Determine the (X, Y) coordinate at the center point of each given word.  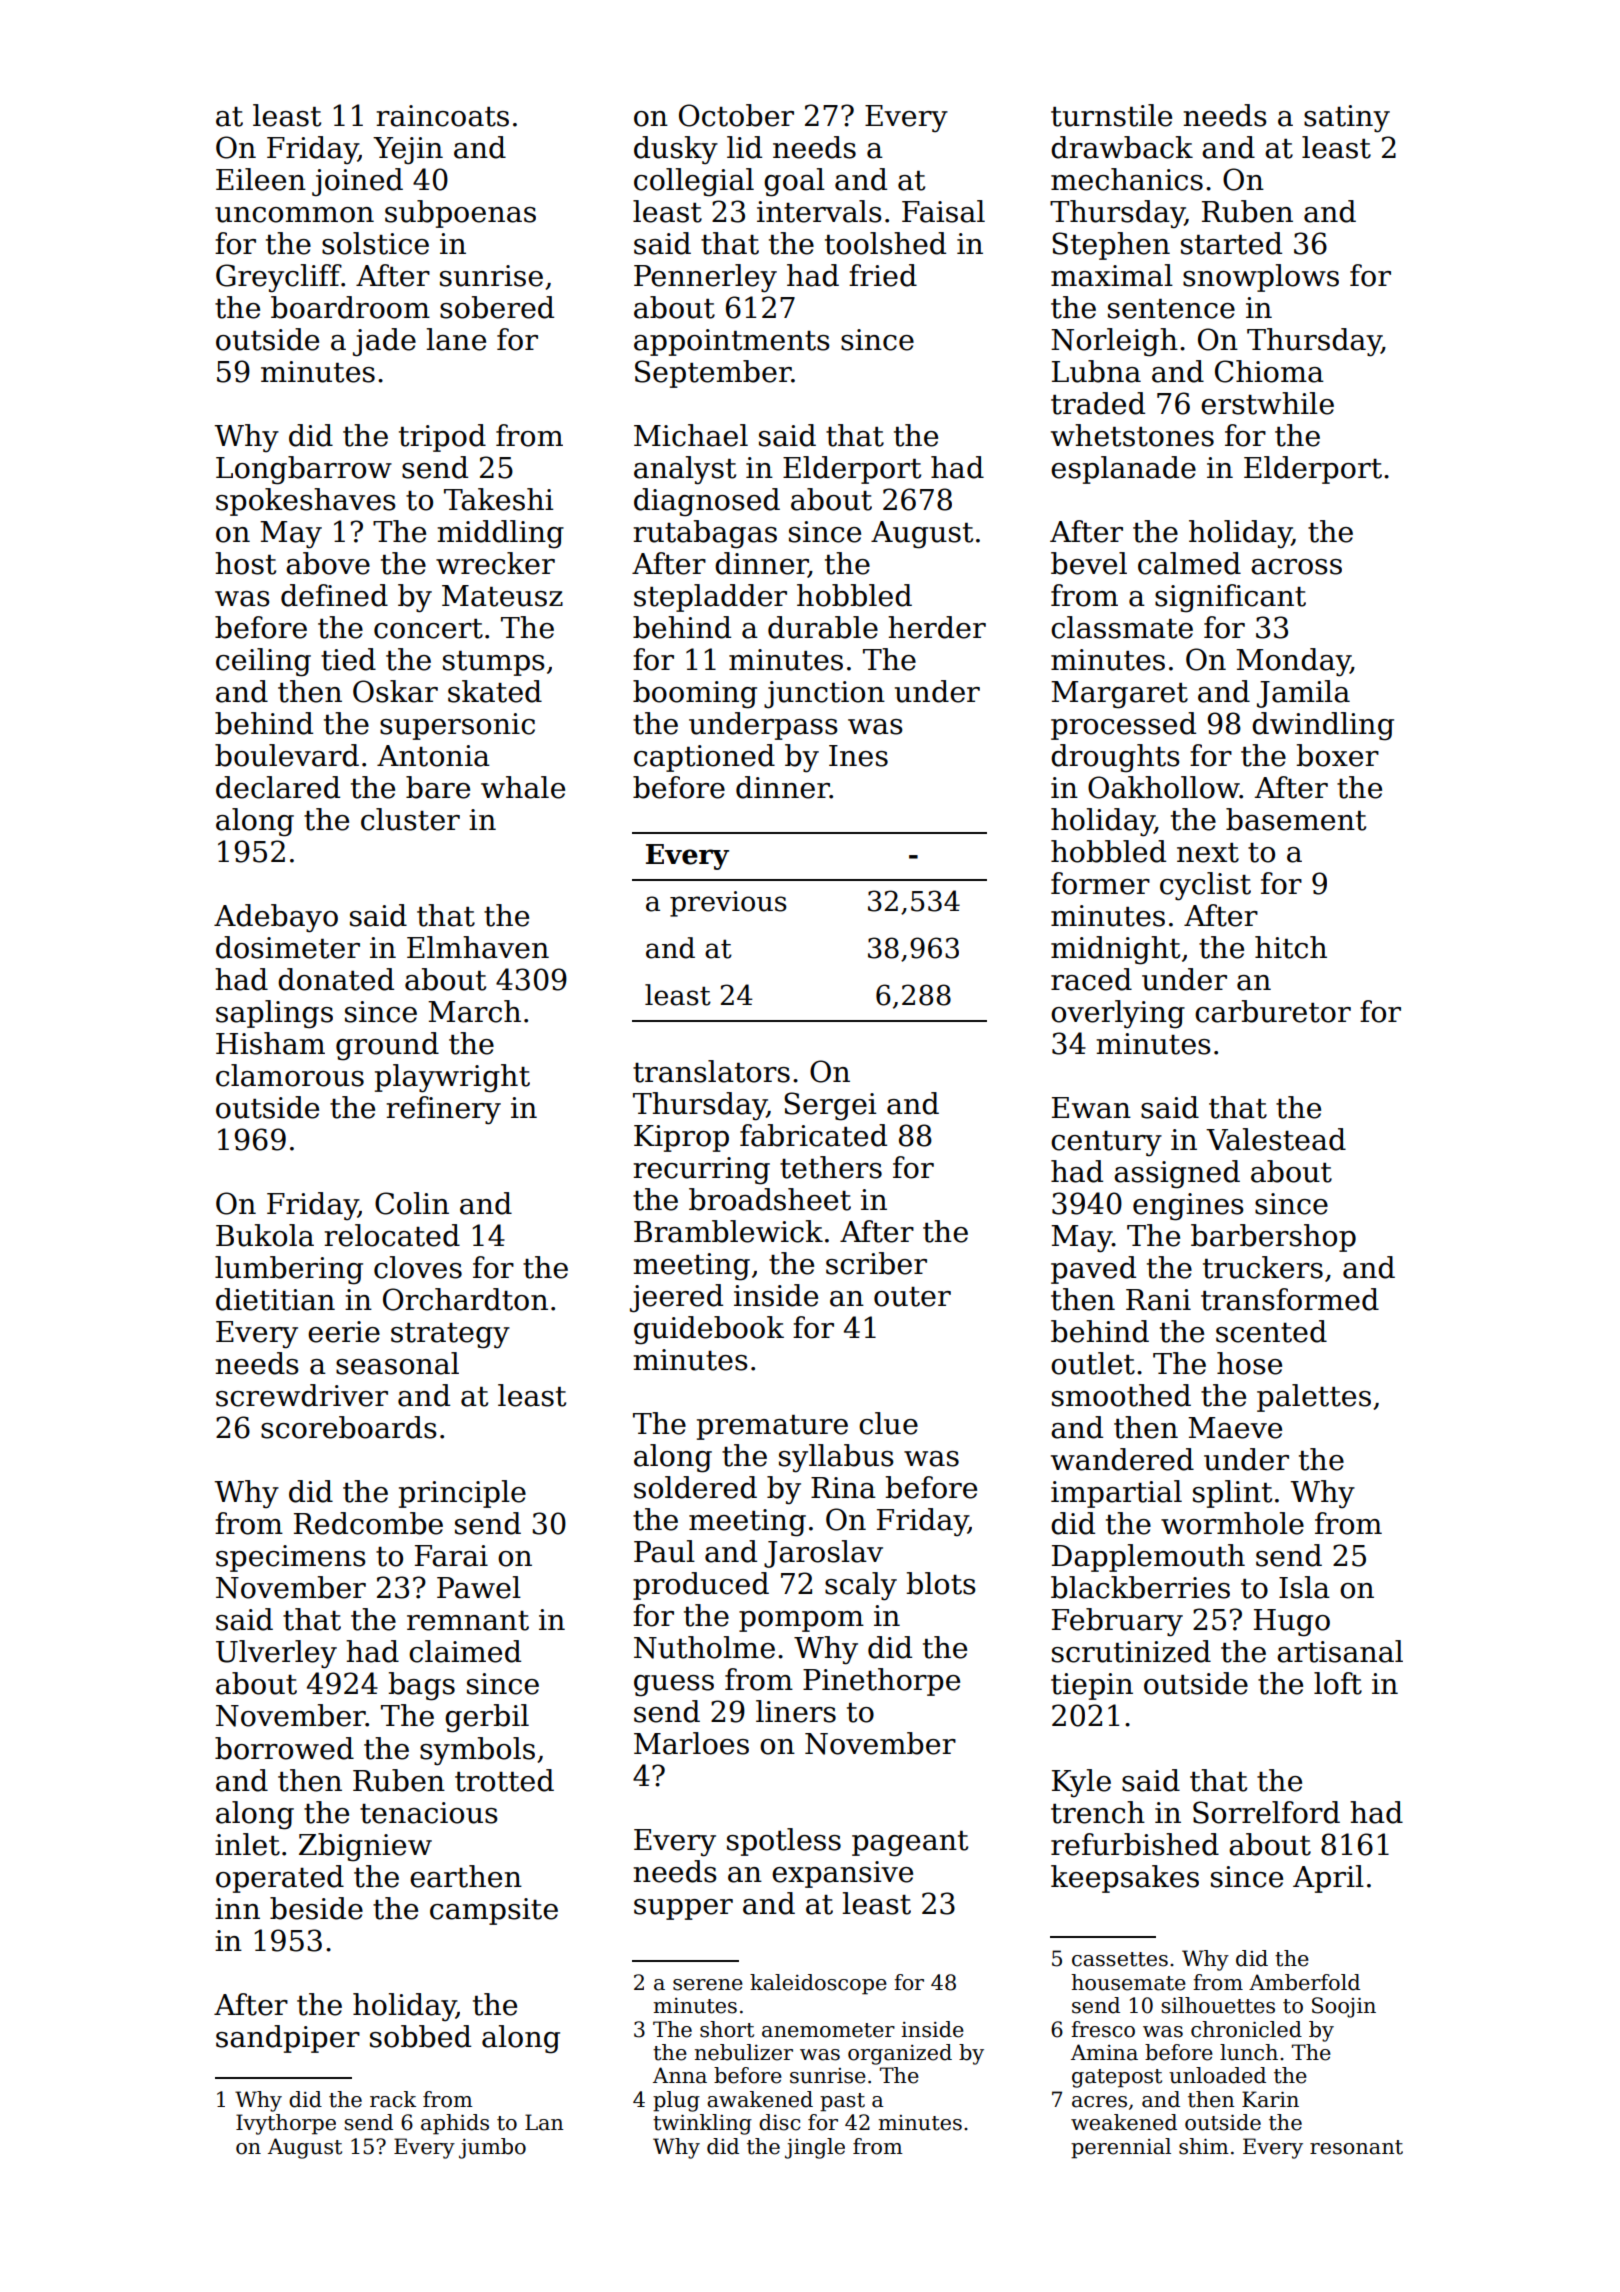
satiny (1347, 119)
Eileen (261, 179)
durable (823, 627)
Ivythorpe (286, 2124)
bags (421, 1686)
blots (941, 1583)
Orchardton (465, 1299)
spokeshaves (306, 502)
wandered (1122, 1459)
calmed (1189, 563)
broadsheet (770, 1199)
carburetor (1273, 1011)
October (736, 115)
